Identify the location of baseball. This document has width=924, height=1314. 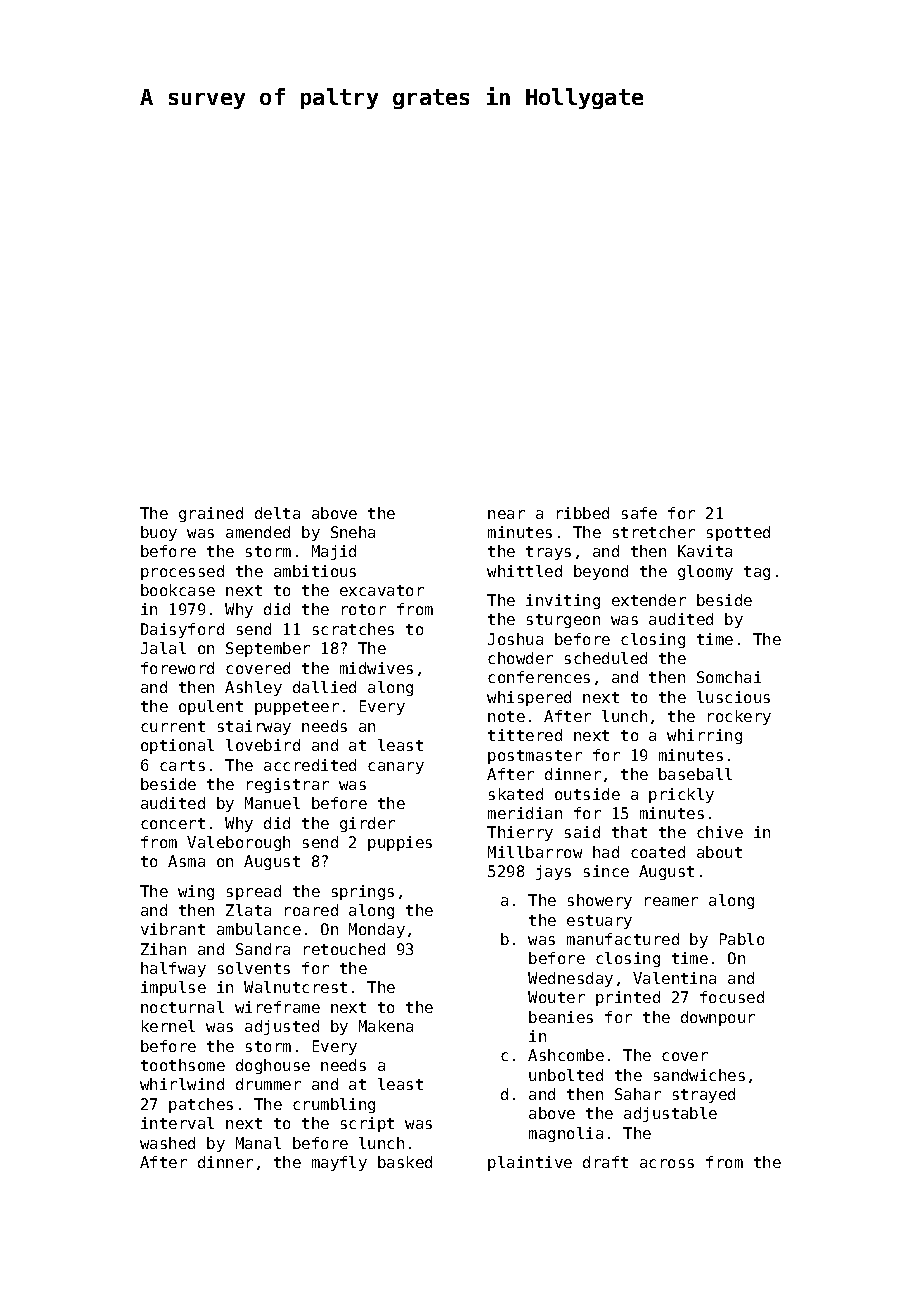
(695, 774).
